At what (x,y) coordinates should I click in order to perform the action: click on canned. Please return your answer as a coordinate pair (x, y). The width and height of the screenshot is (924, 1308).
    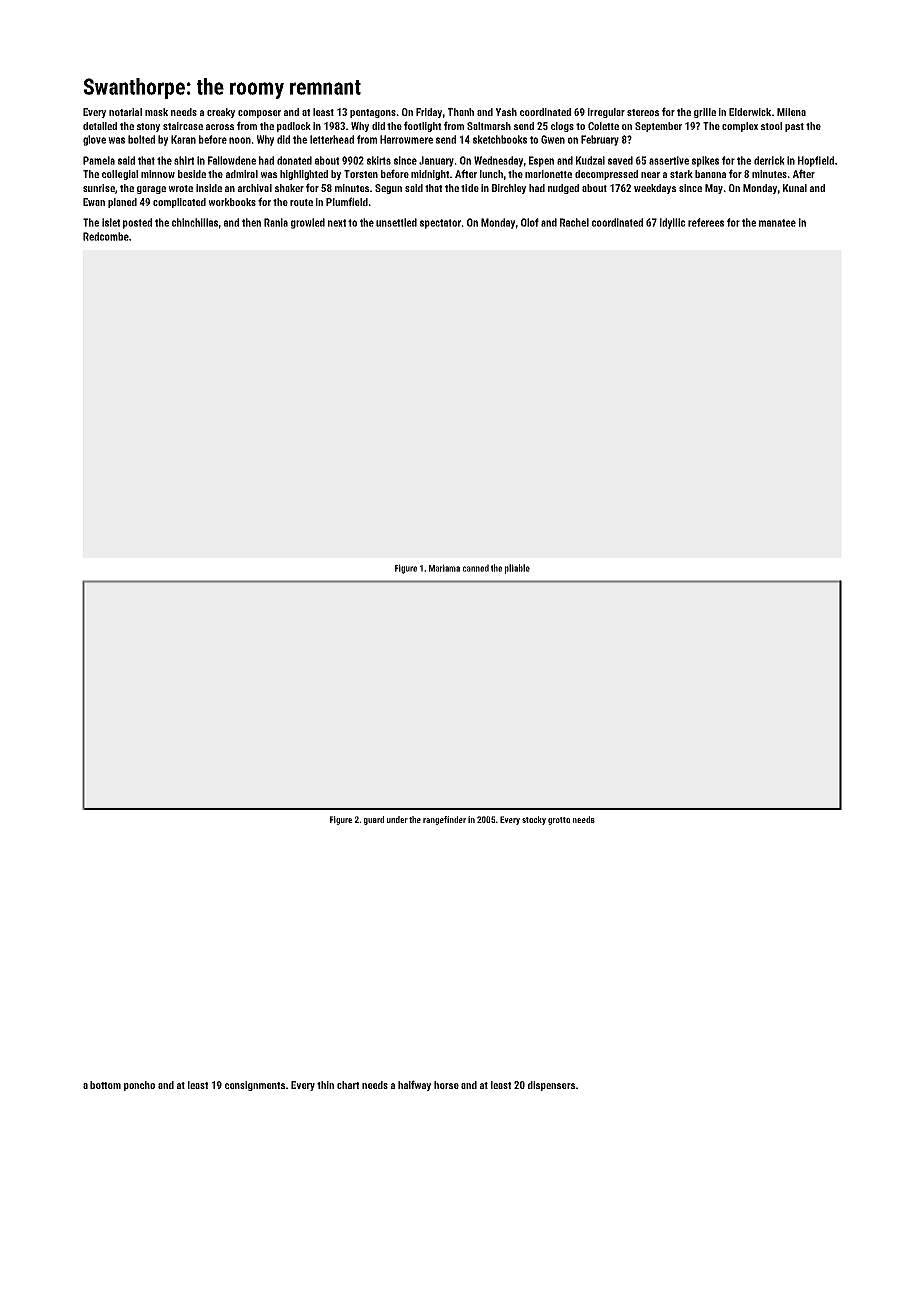
    Looking at the image, I should click on (476, 568).
